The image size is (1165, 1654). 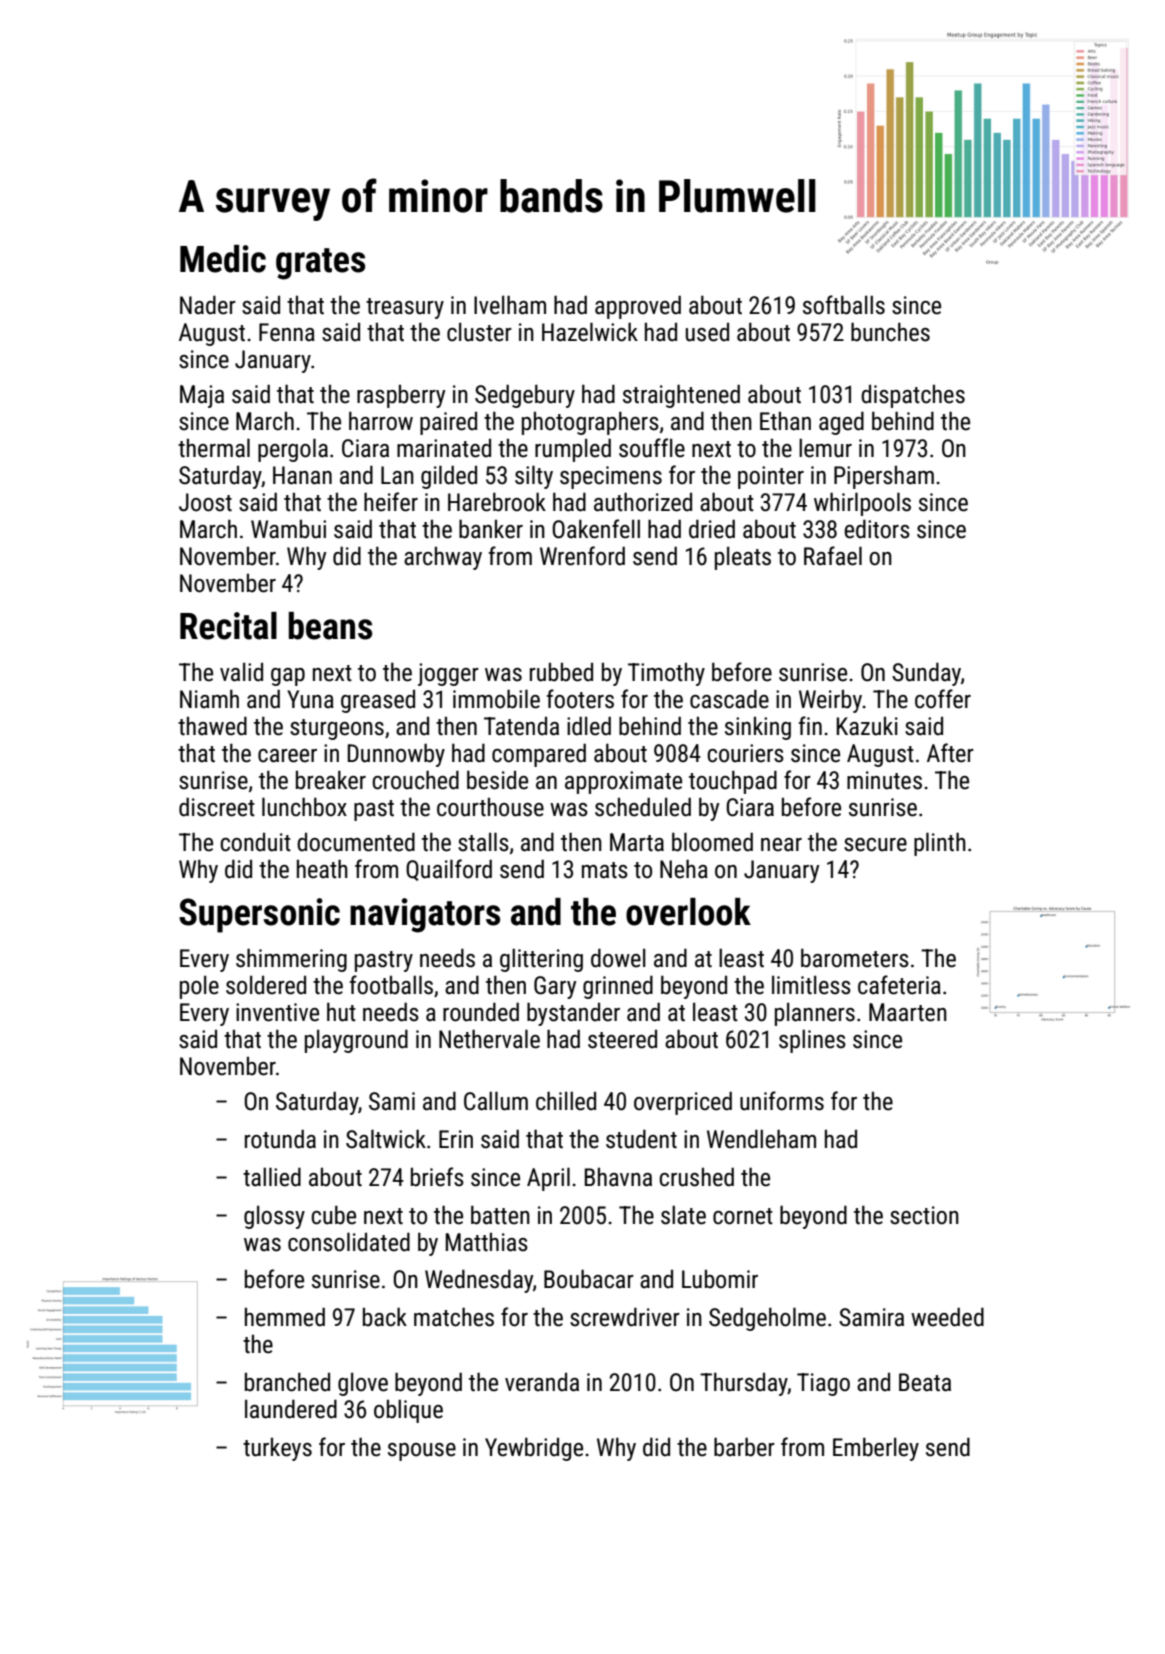 What do you see at coordinates (884, 477) in the screenshot?
I see `Pipersham` at bounding box center [884, 477].
